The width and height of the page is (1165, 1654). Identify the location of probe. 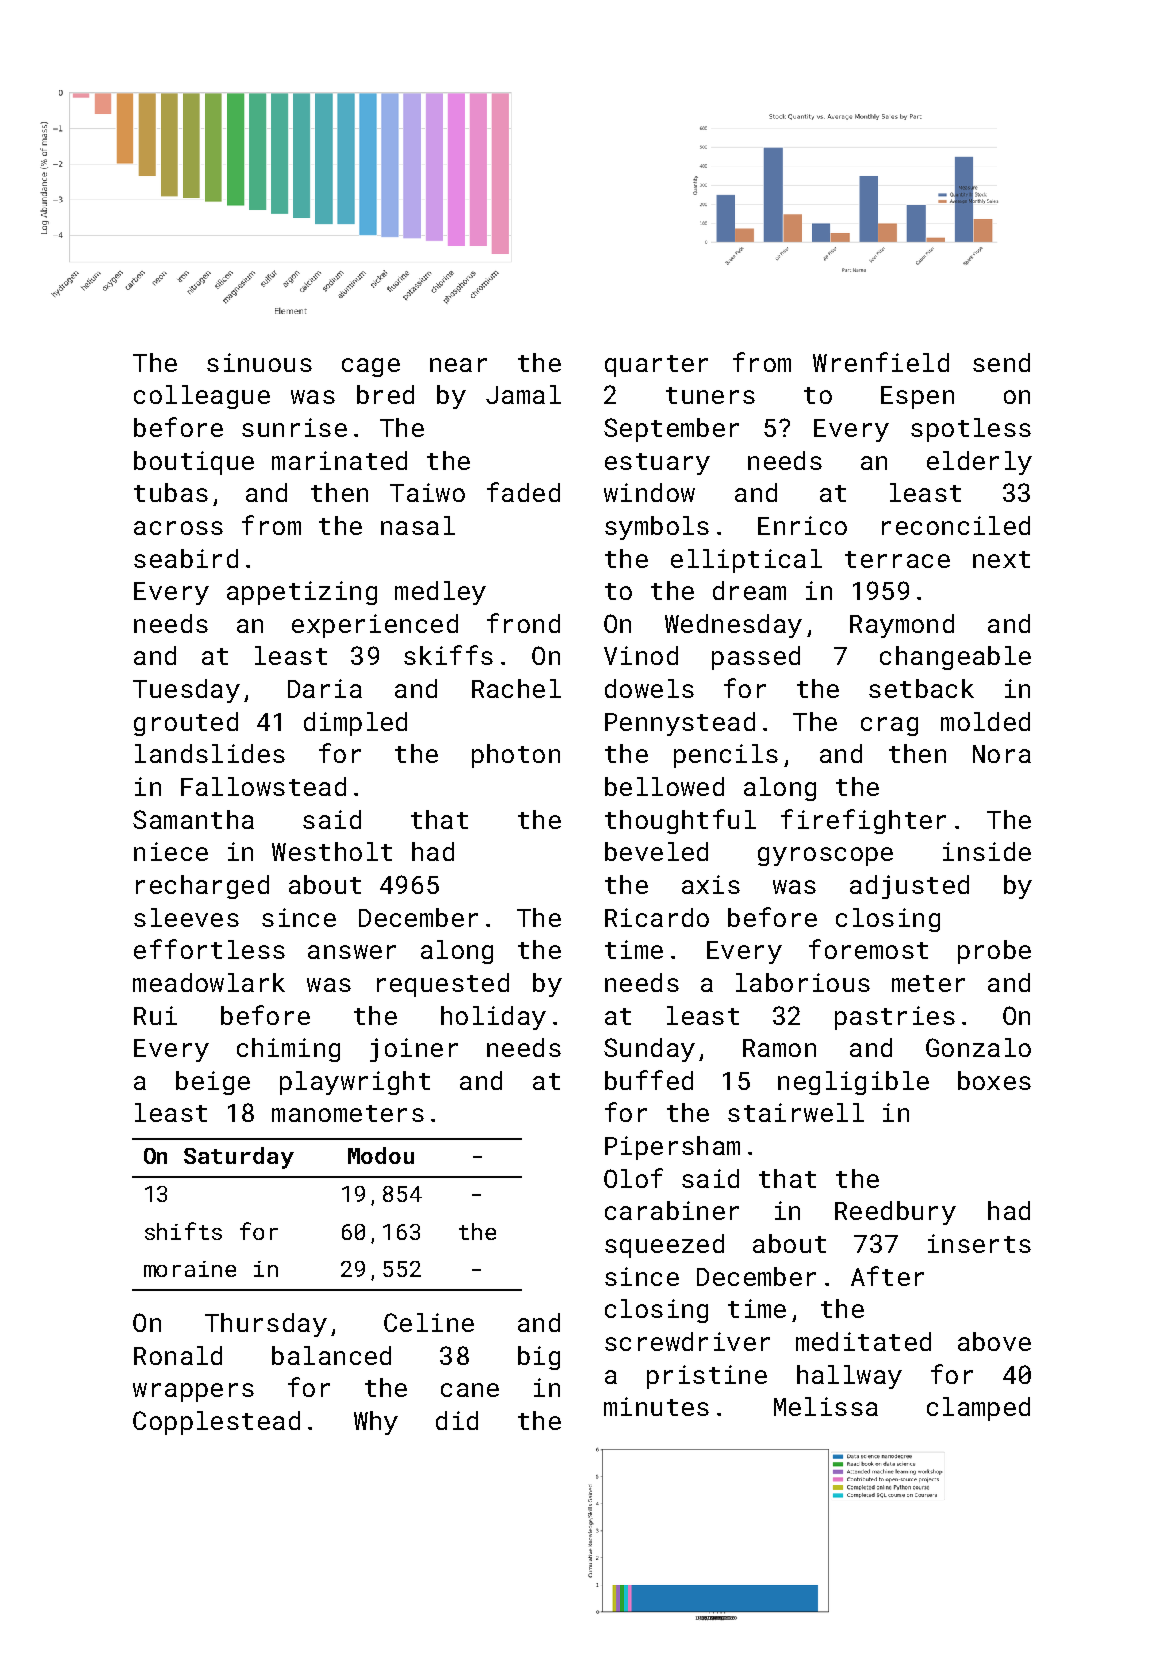
(994, 952).
